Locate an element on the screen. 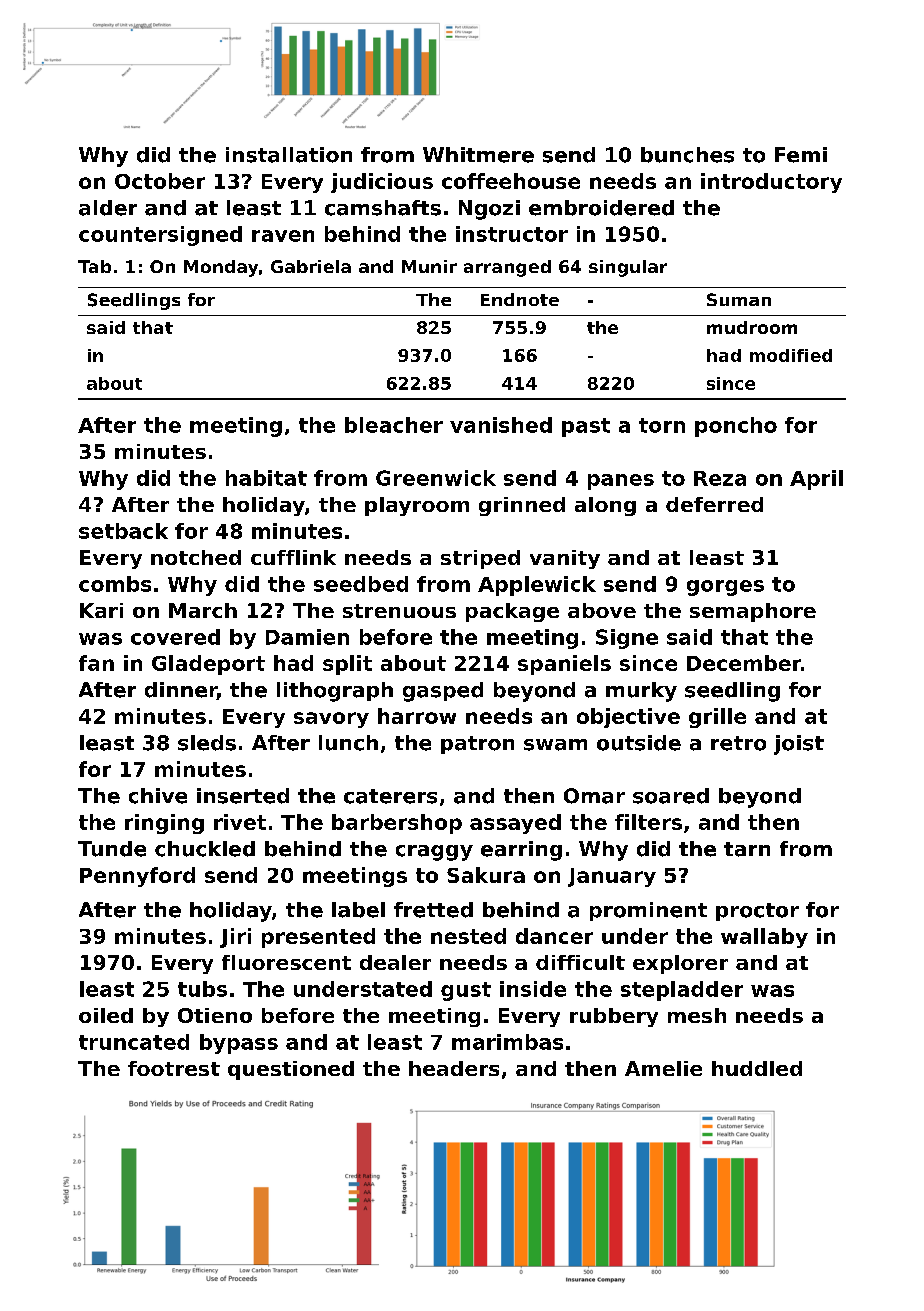 Image resolution: width=924 pixels, height=1311 pixels. footrest is located at coordinates (174, 1068).
